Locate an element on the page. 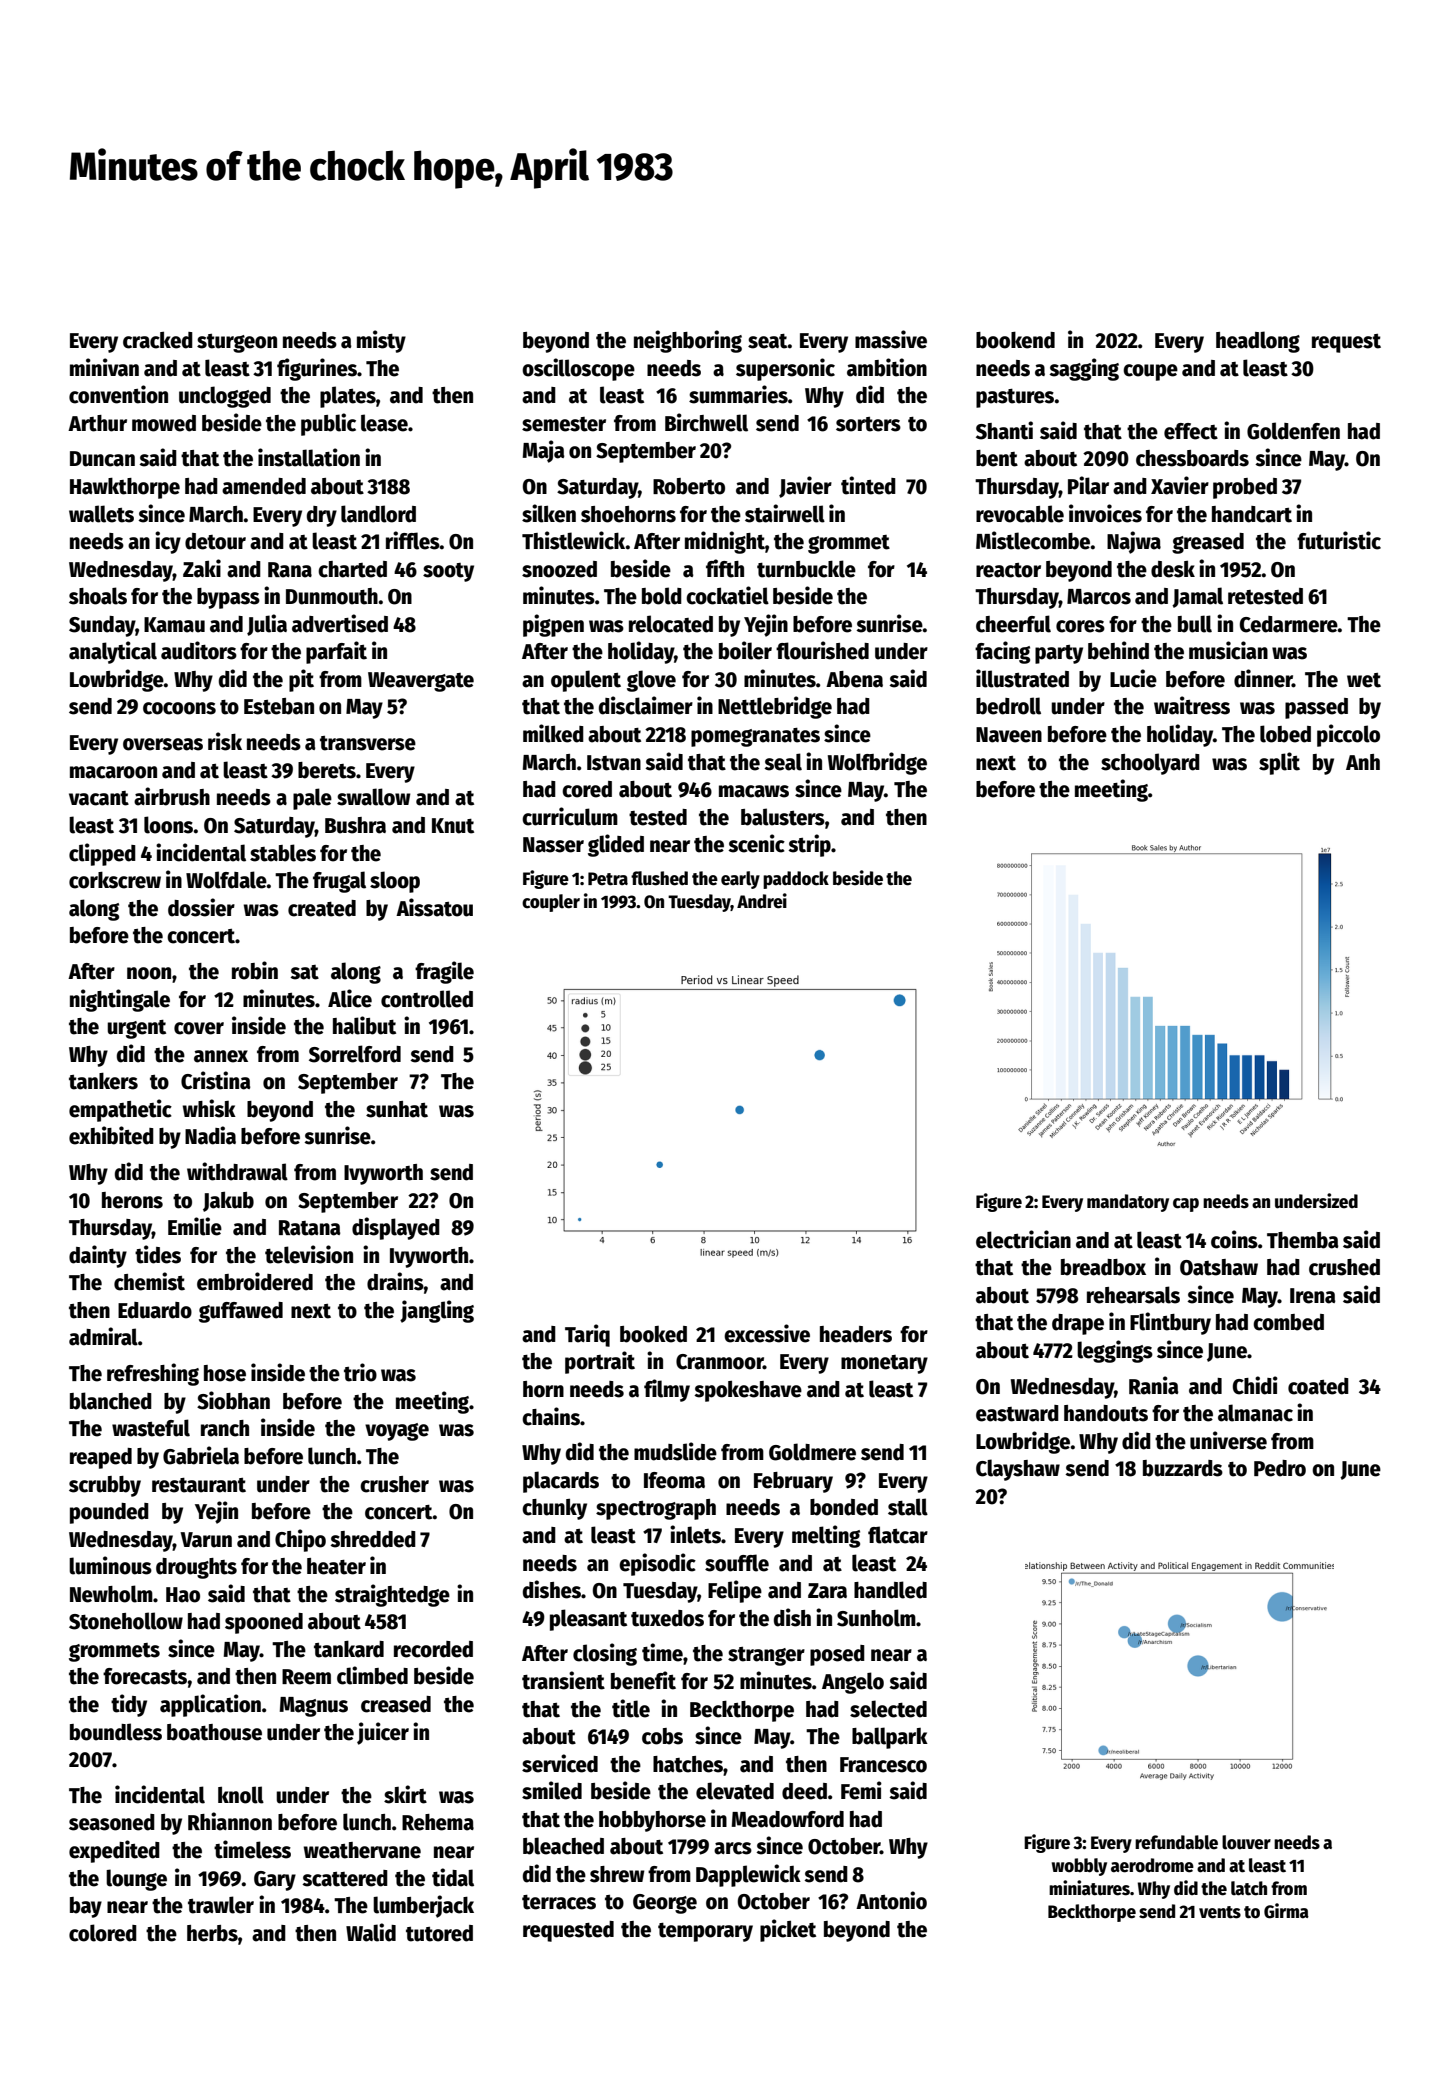 This document has width=1450, height=2100. seasoned is located at coordinates (112, 1822).
